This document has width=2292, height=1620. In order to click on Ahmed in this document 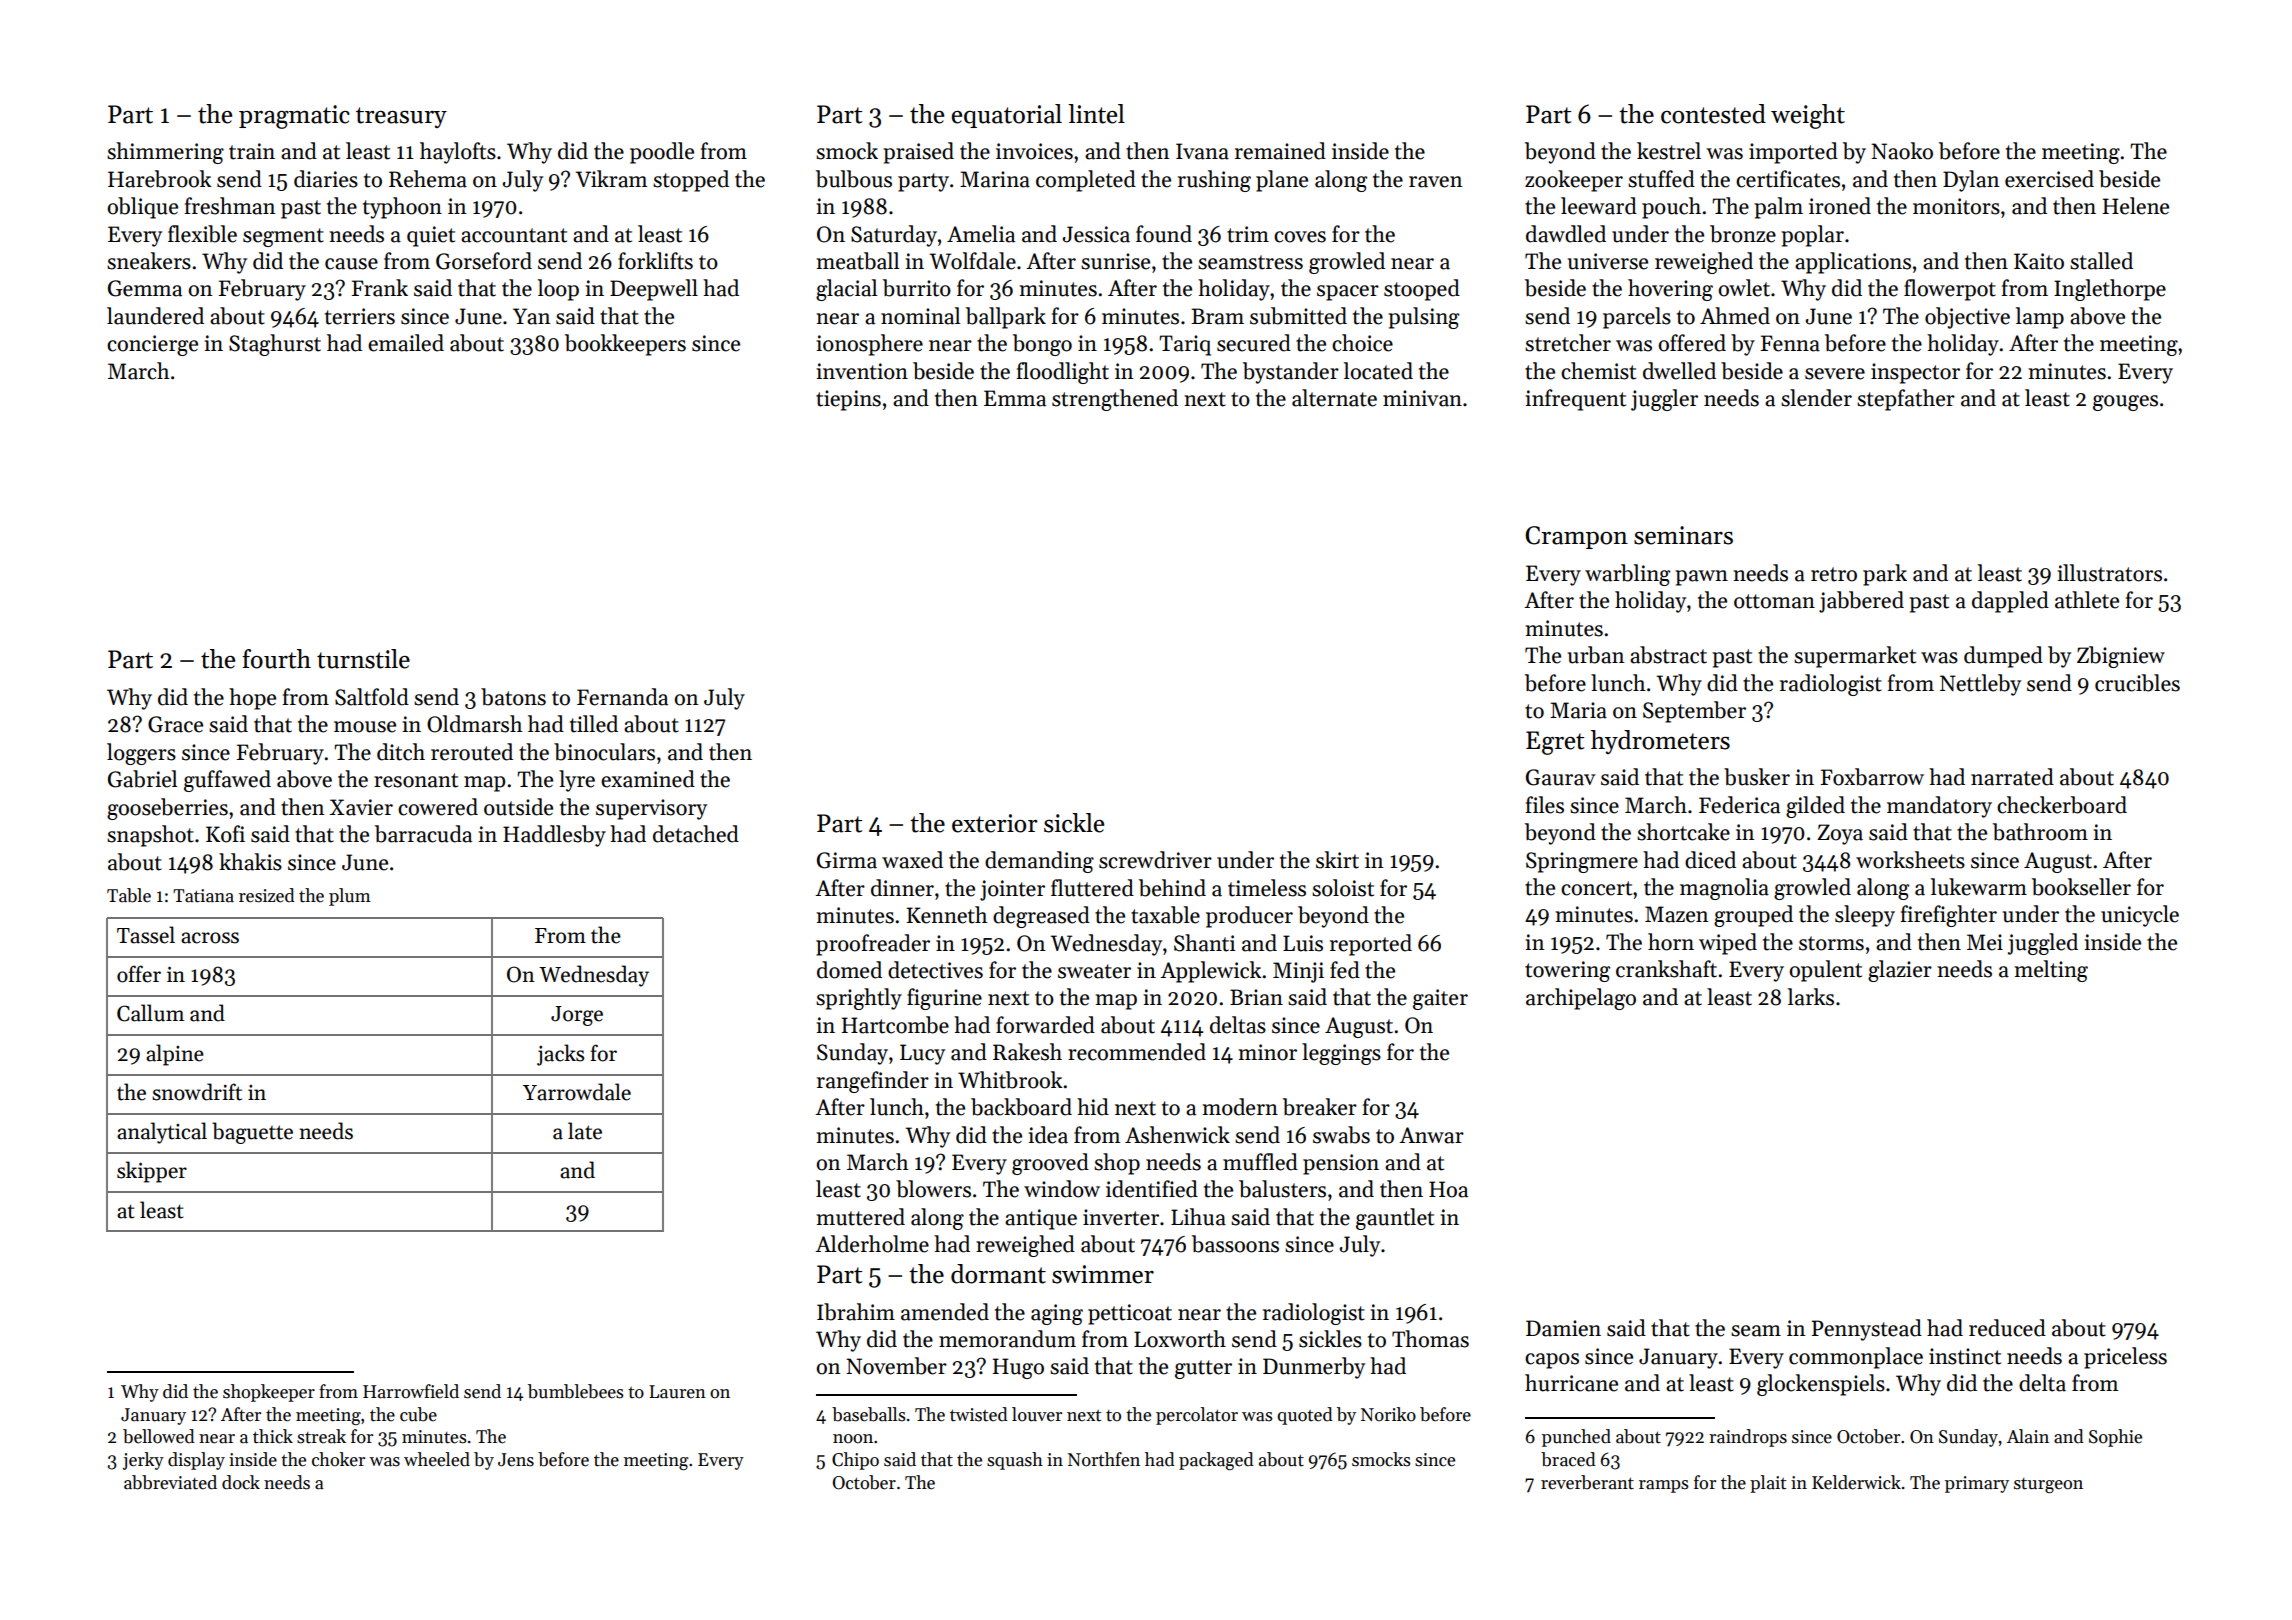, I will do `click(1735, 316)`.
